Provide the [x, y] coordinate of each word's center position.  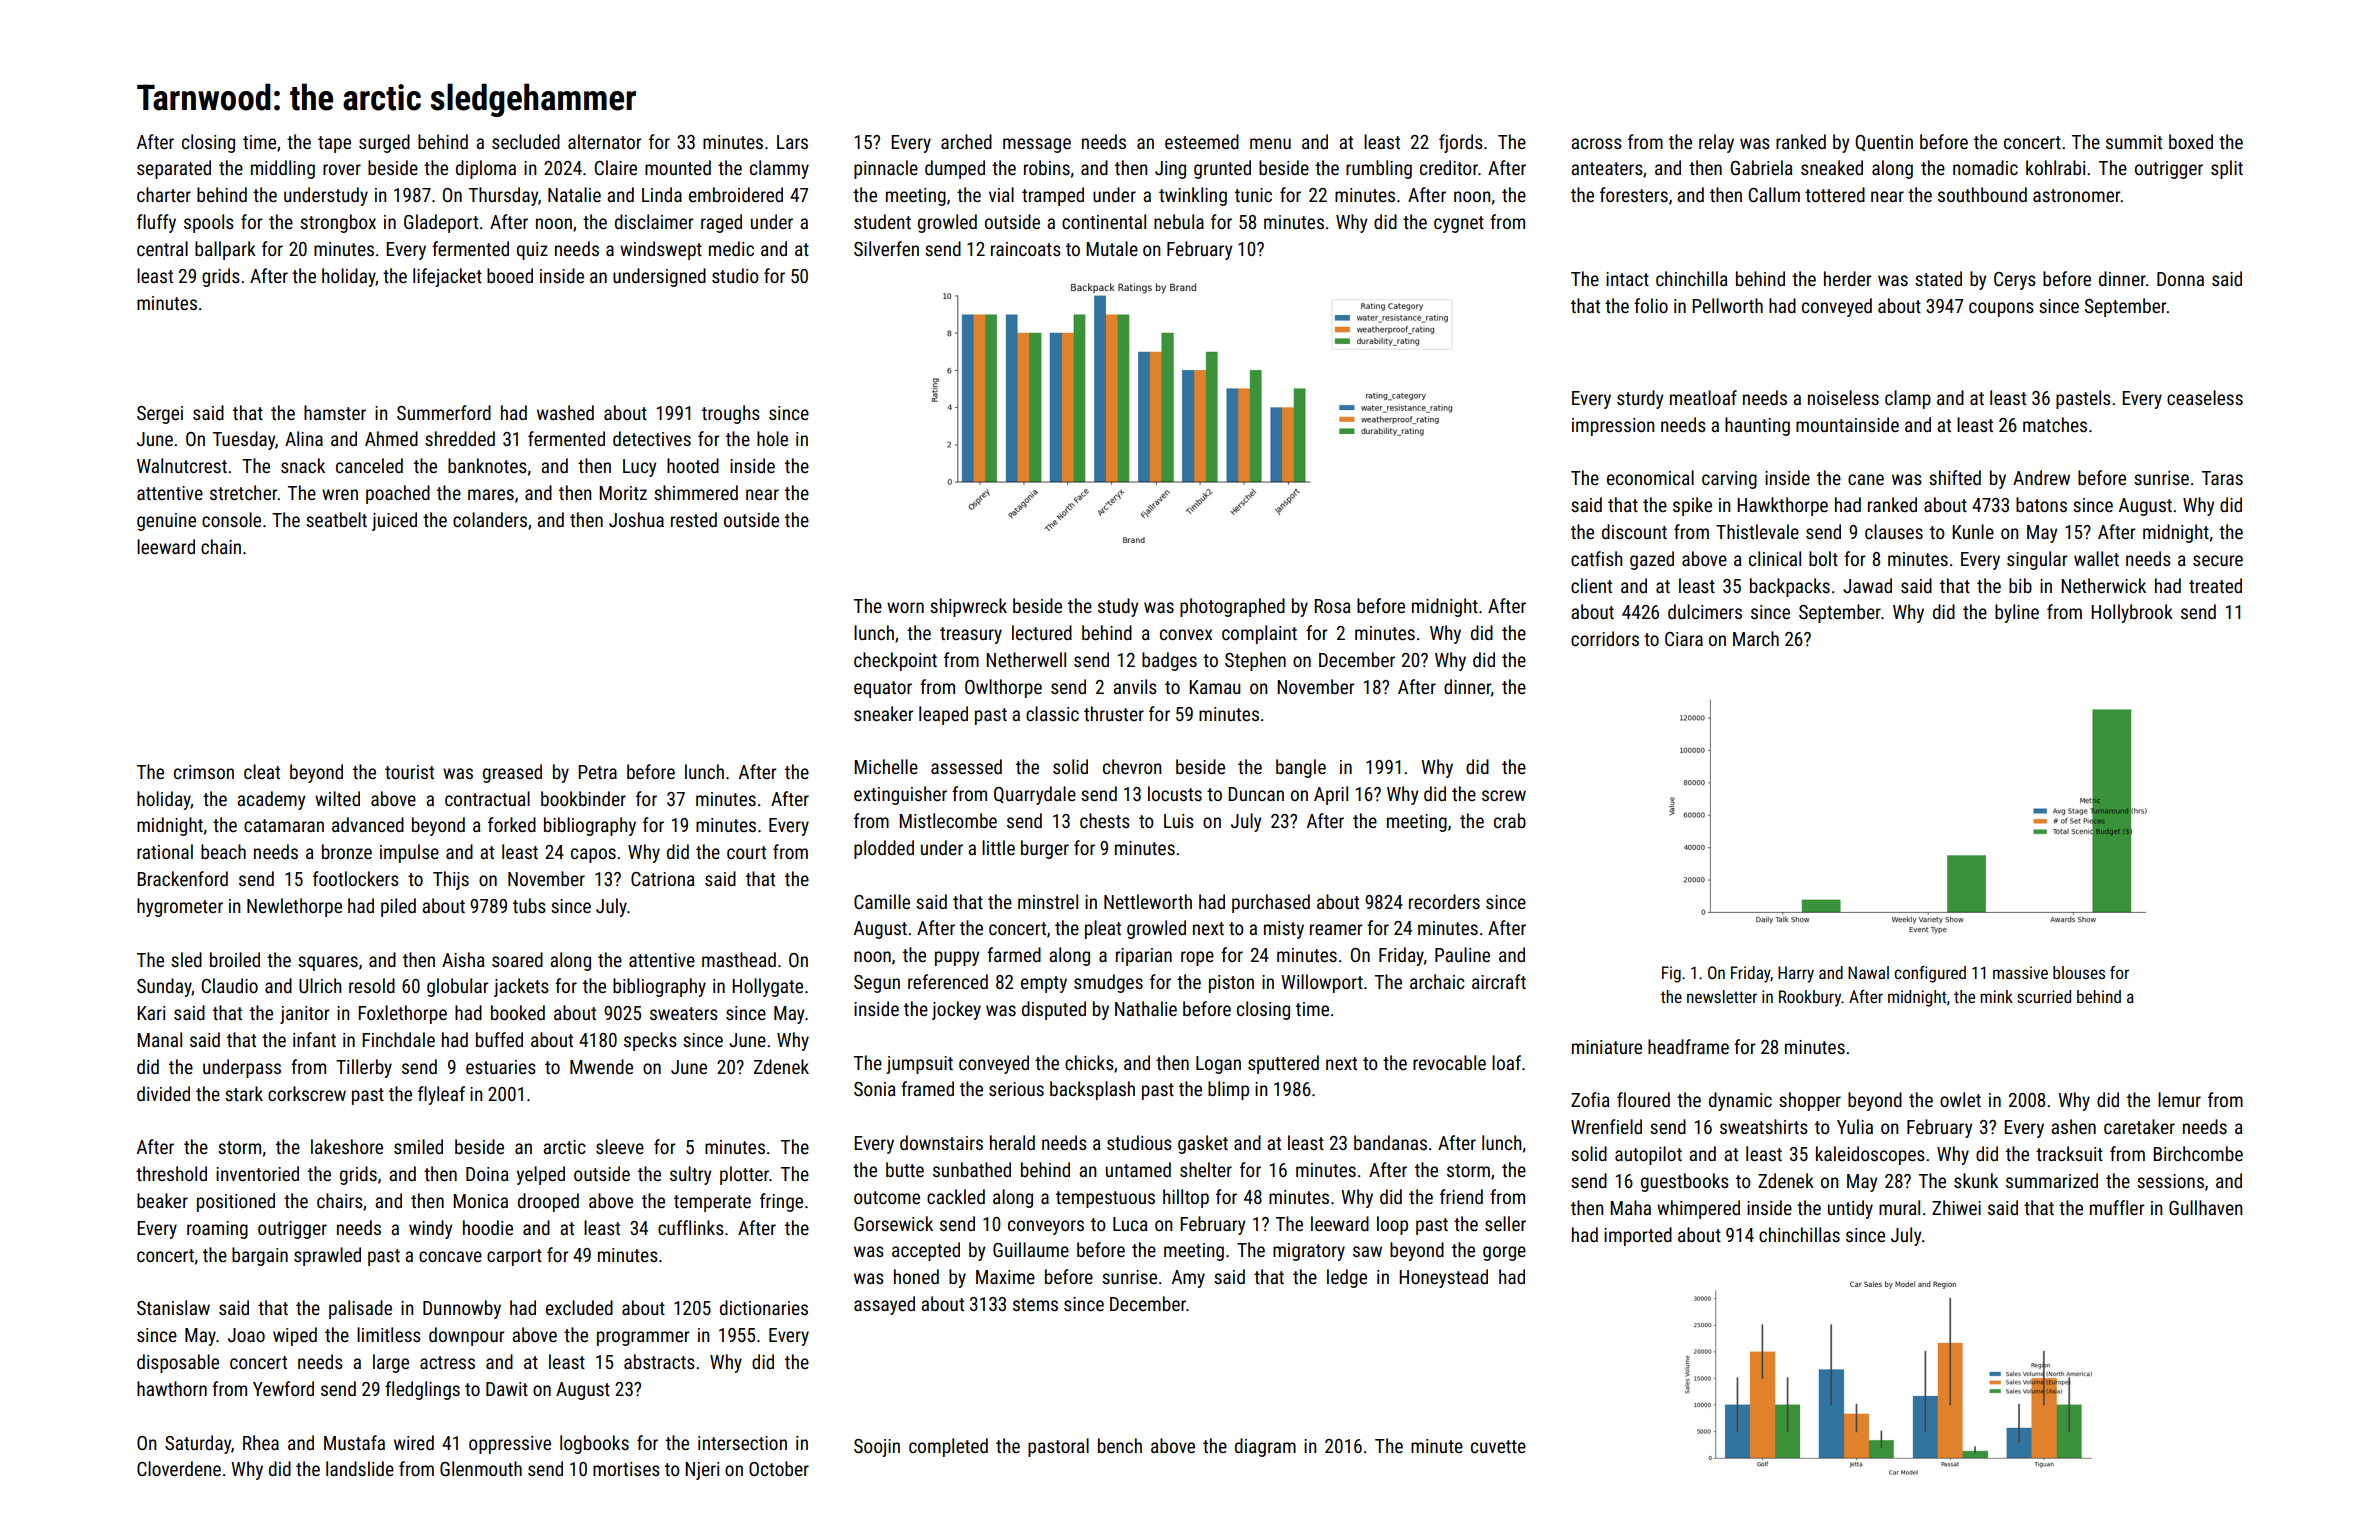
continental [1104, 221]
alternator [605, 141]
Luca [1130, 1224]
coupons [2001, 309]
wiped [295, 1336]
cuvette [1498, 1446]
